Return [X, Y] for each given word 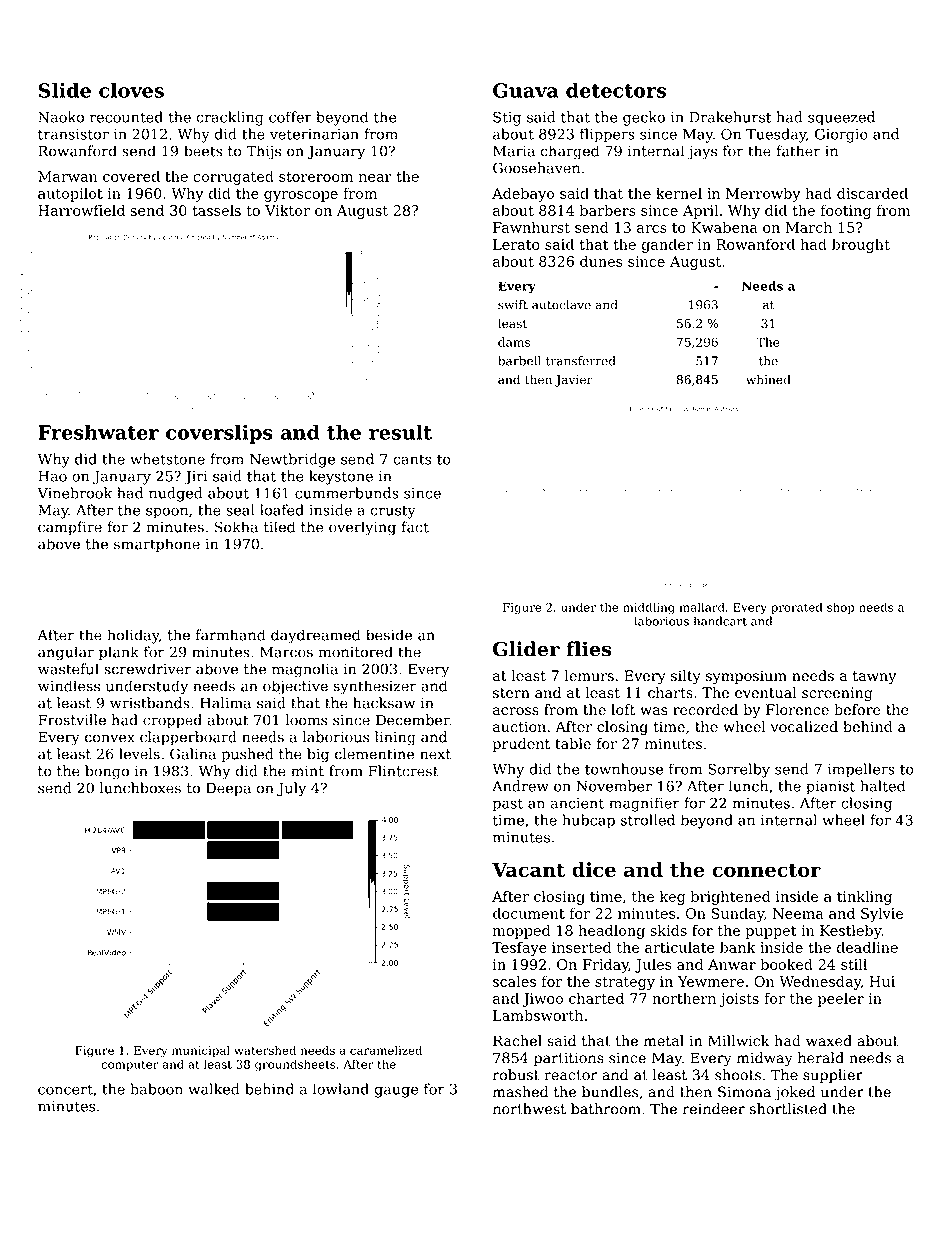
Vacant [528, 869]
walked [213, 1089]
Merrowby [763, 195]
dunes [601, 261]
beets [203, 151]
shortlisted [788, 1109]
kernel [679, 193]
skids [668, 930]
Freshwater [98, 432]
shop [841, 608]
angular [66, 653]
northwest [529, 1109]
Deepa [228, 789]
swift [513, 305]
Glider [526, 649]
